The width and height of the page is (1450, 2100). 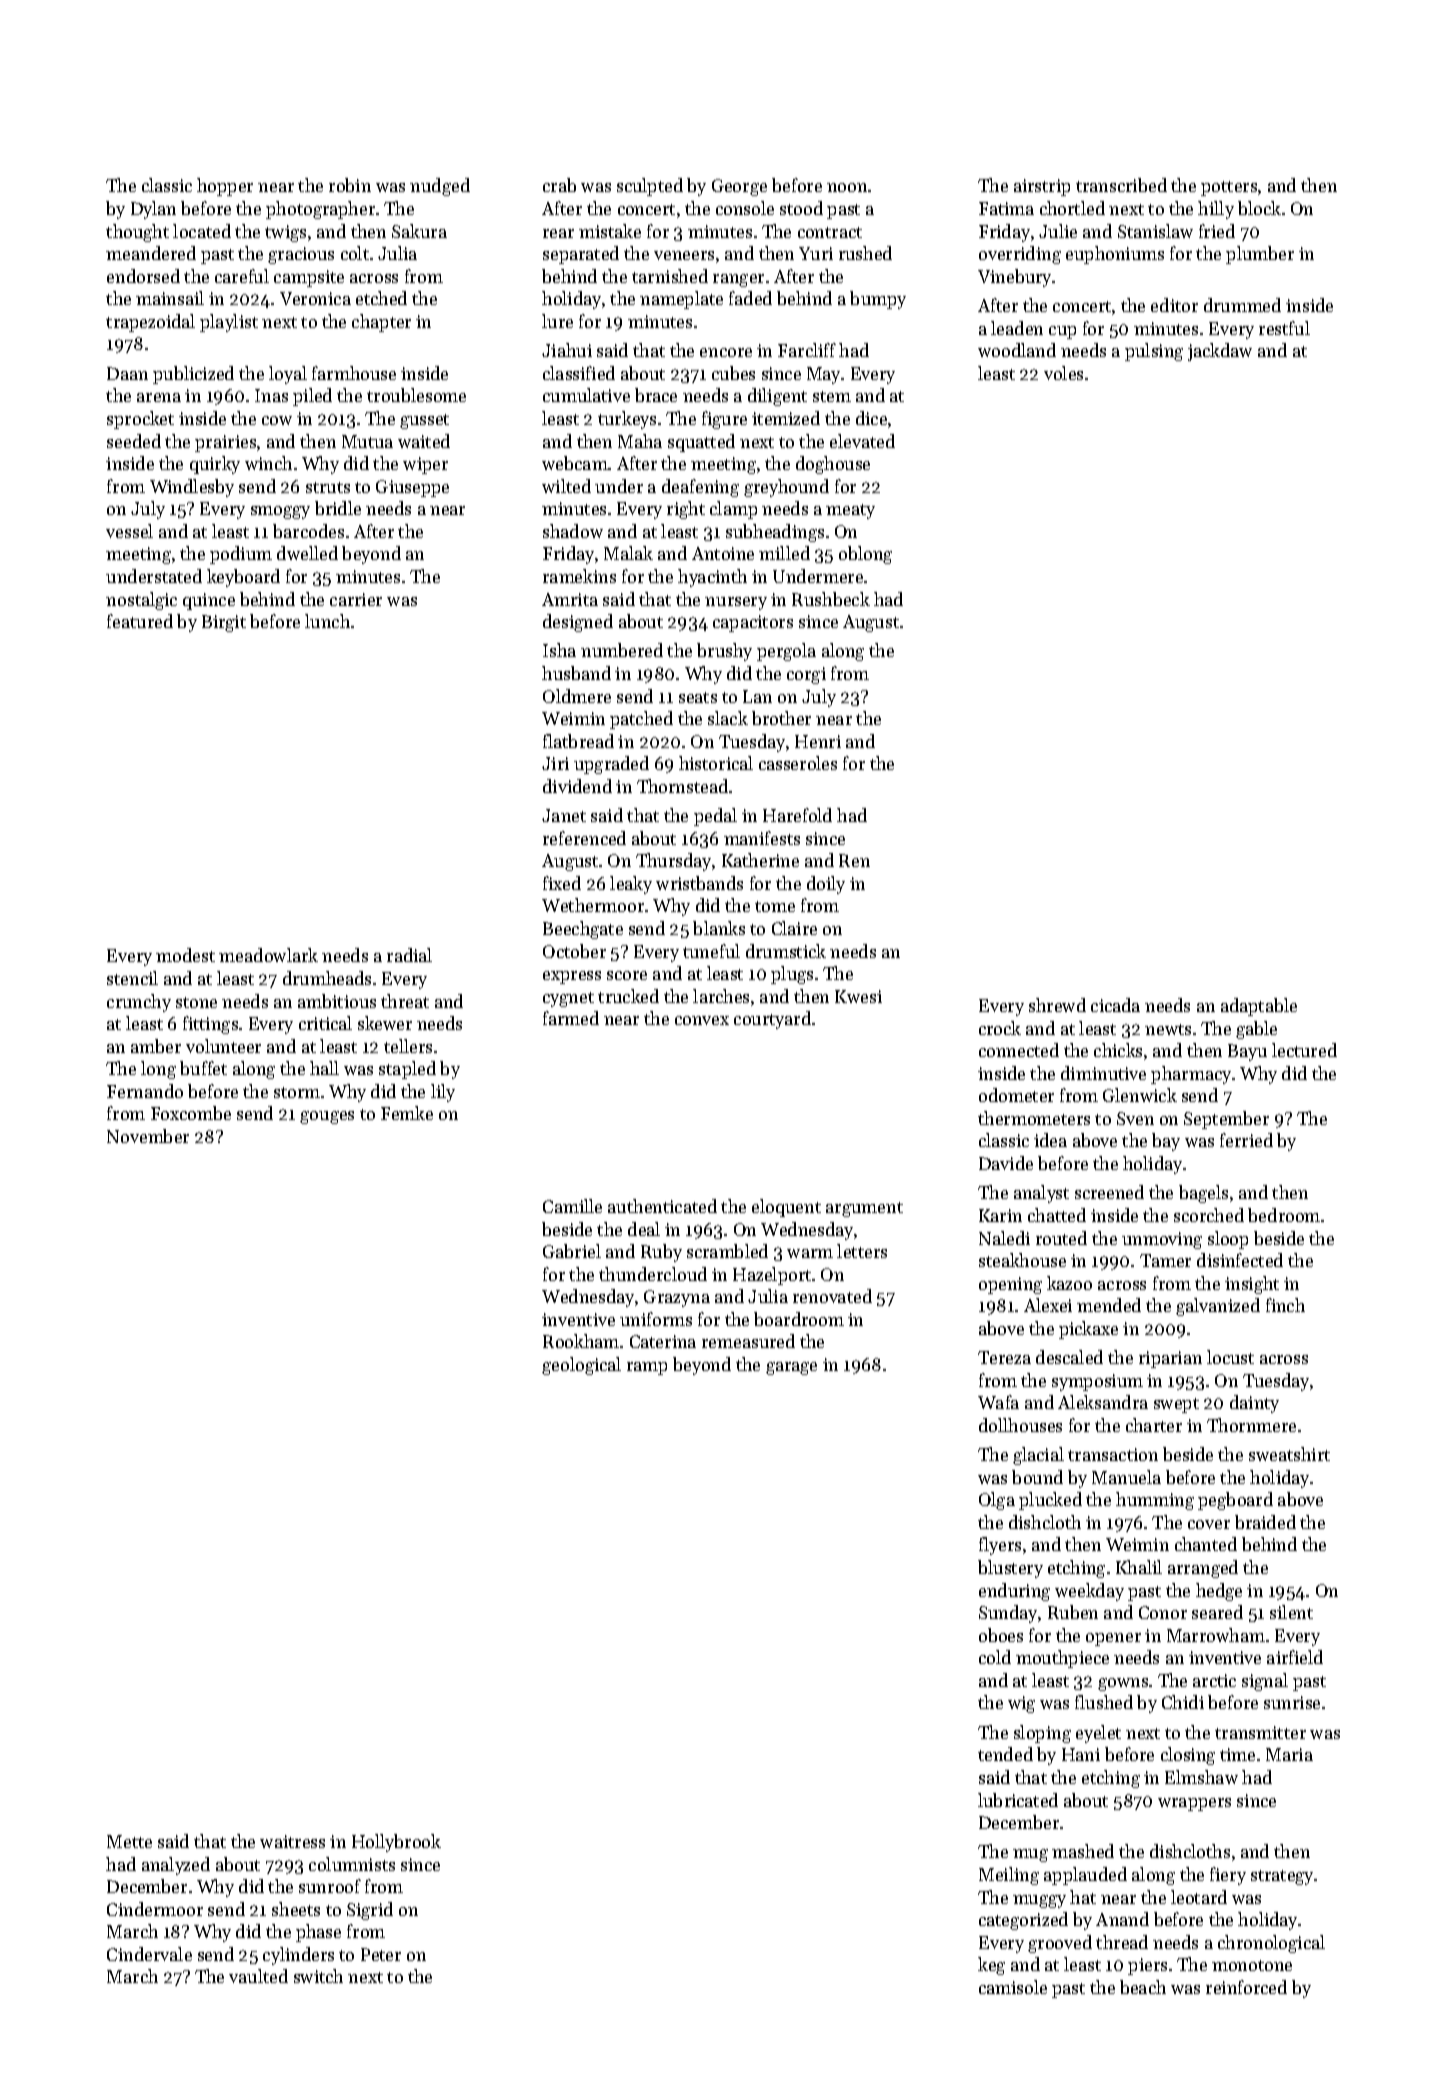 What do you see at coordinates (1285, 1305) in the page?
I see `finch` at bounding box center [1285, 1305].
